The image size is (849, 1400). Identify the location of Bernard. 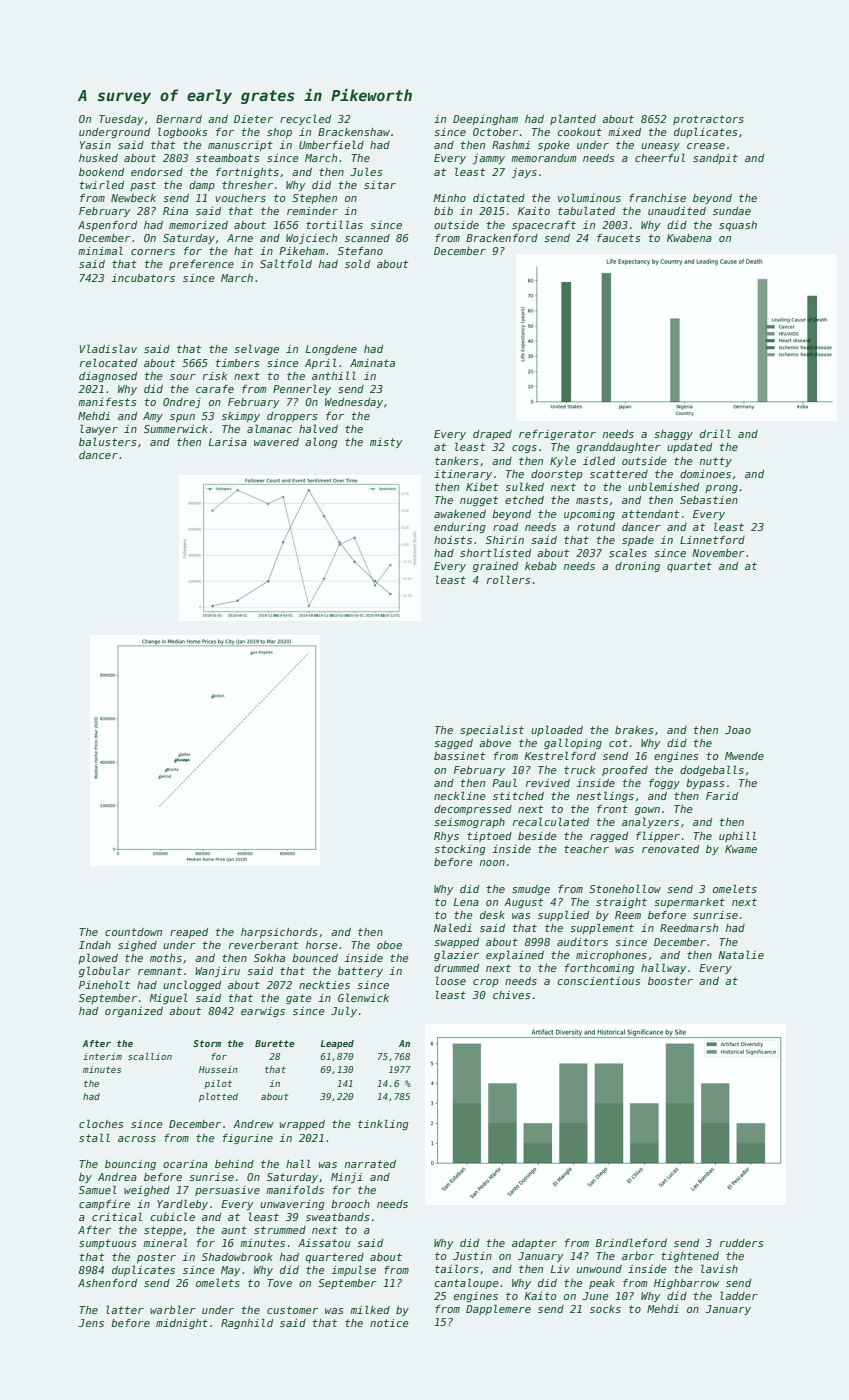
(179, 119).
